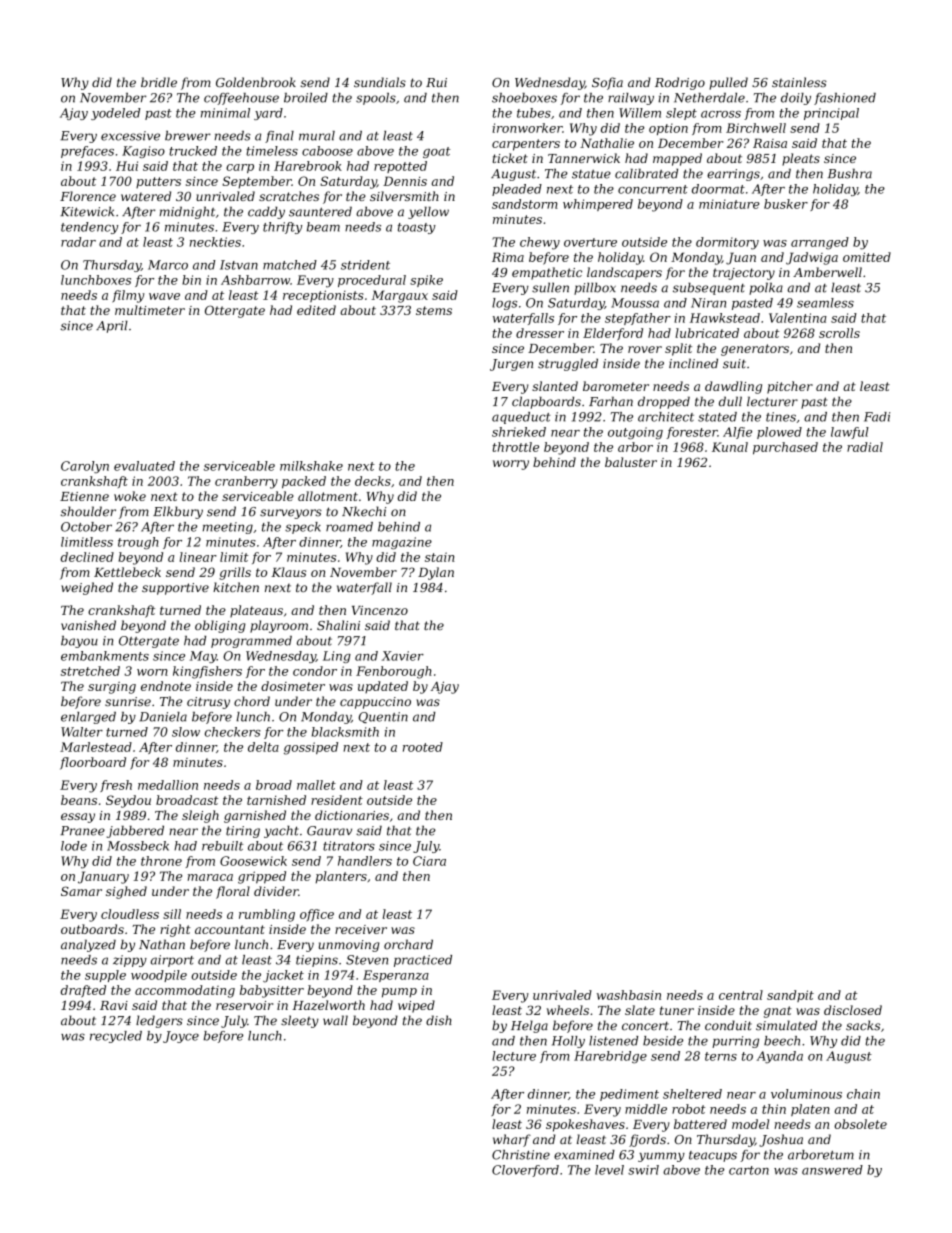 This screenshot has height=1233, width=952. I want to click on ledgers, so click(159, 1021).
